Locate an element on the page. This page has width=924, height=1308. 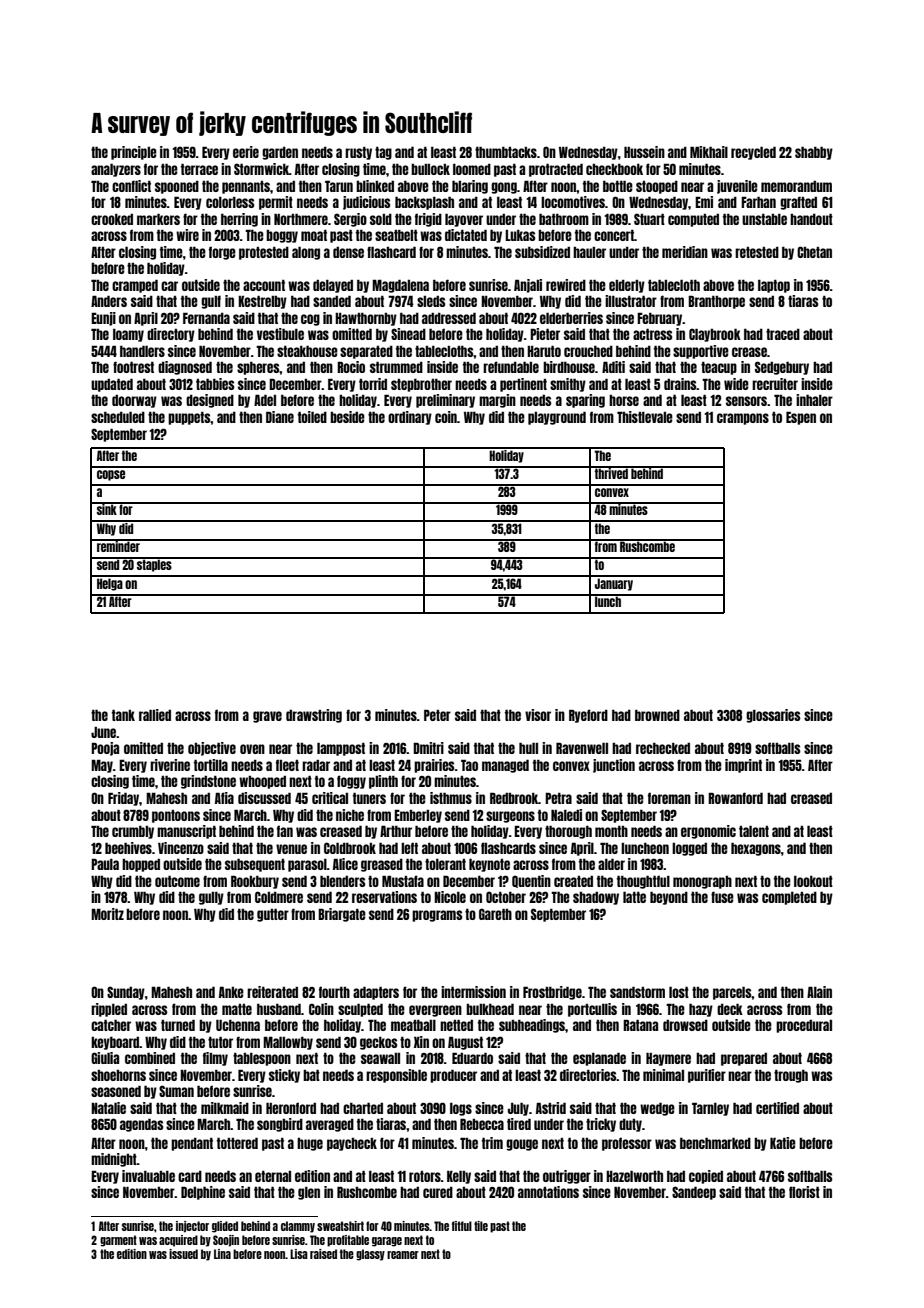
rechecked is located at coordinates (663, 748).
